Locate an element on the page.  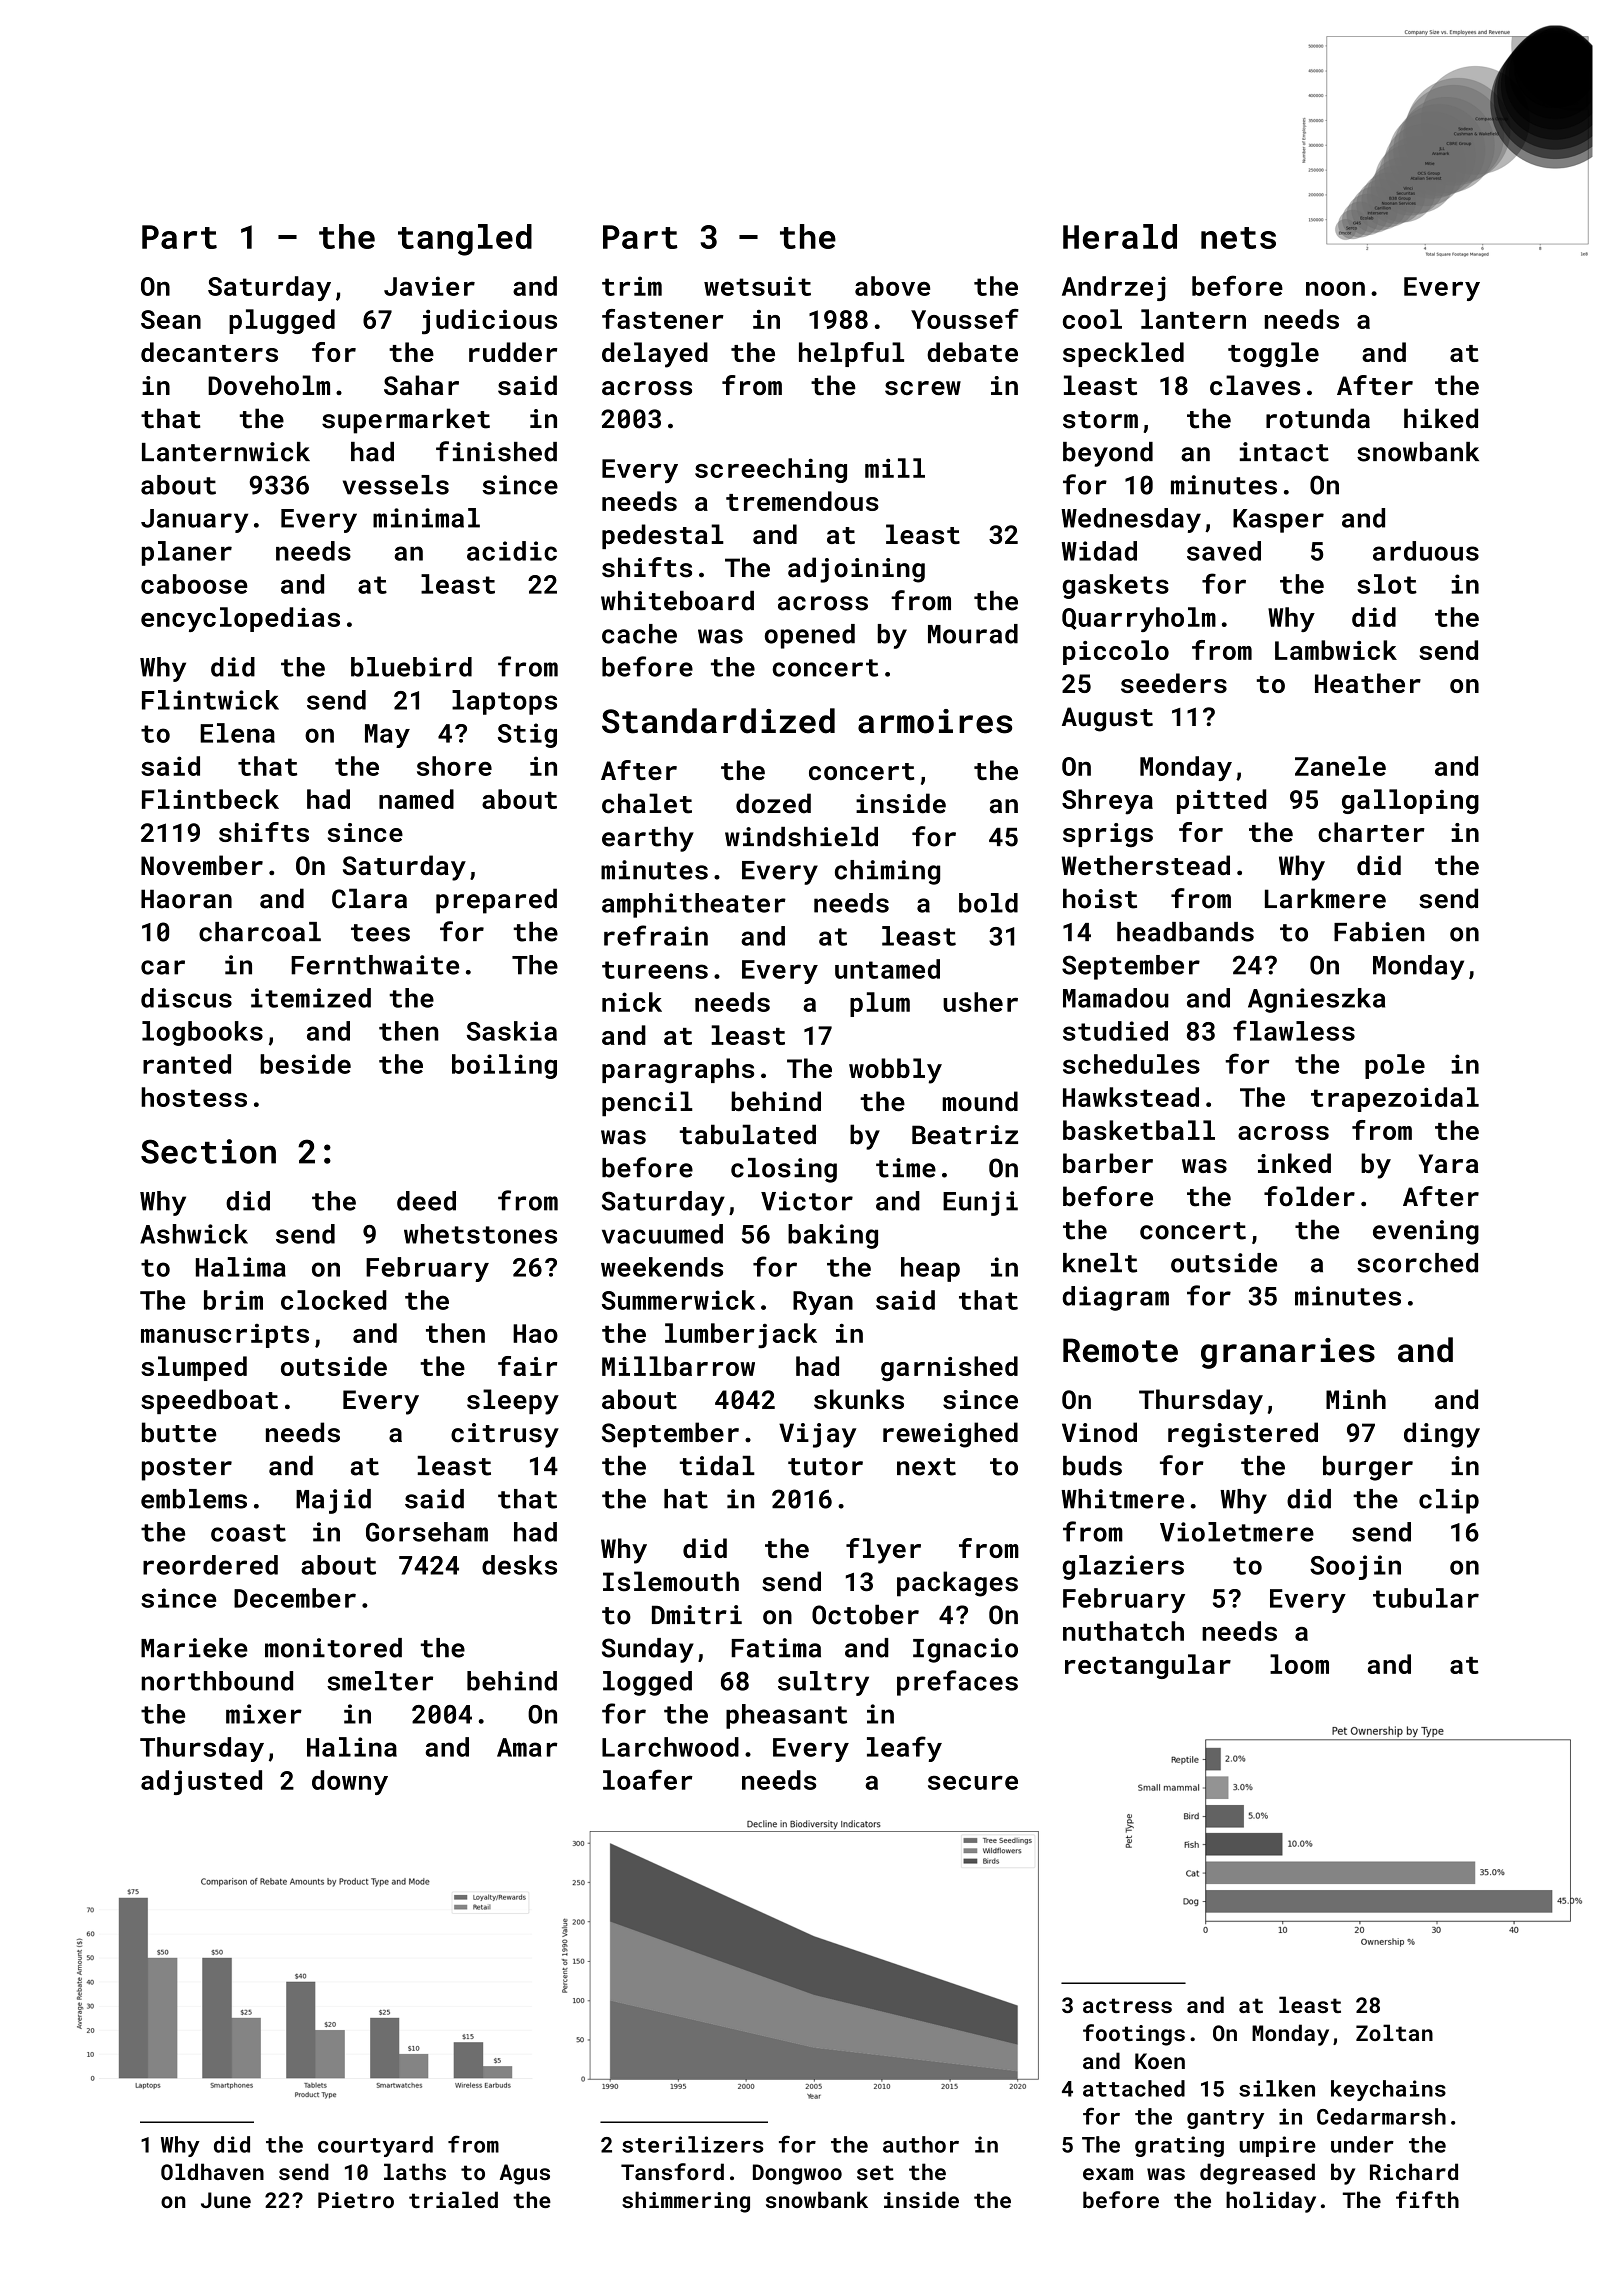
Sahar is located at coordinates (421, 385).
